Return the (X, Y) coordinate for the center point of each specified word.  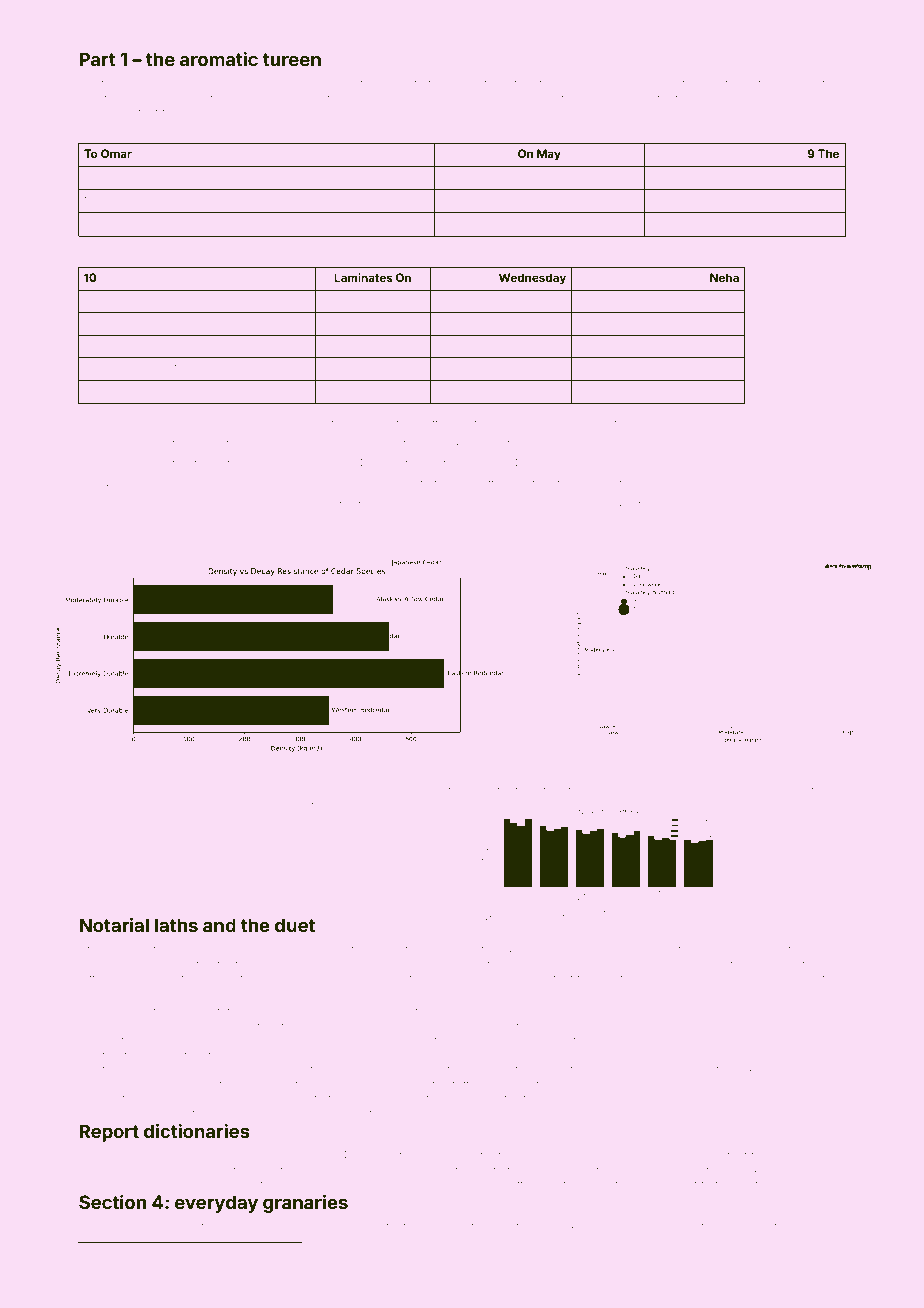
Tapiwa (326, 791)
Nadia (372, 254)
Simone (120, 223)
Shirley (744, 791)
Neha (724, 277)
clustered (519, 1227)
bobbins (246, 1226)
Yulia (390, 790)
